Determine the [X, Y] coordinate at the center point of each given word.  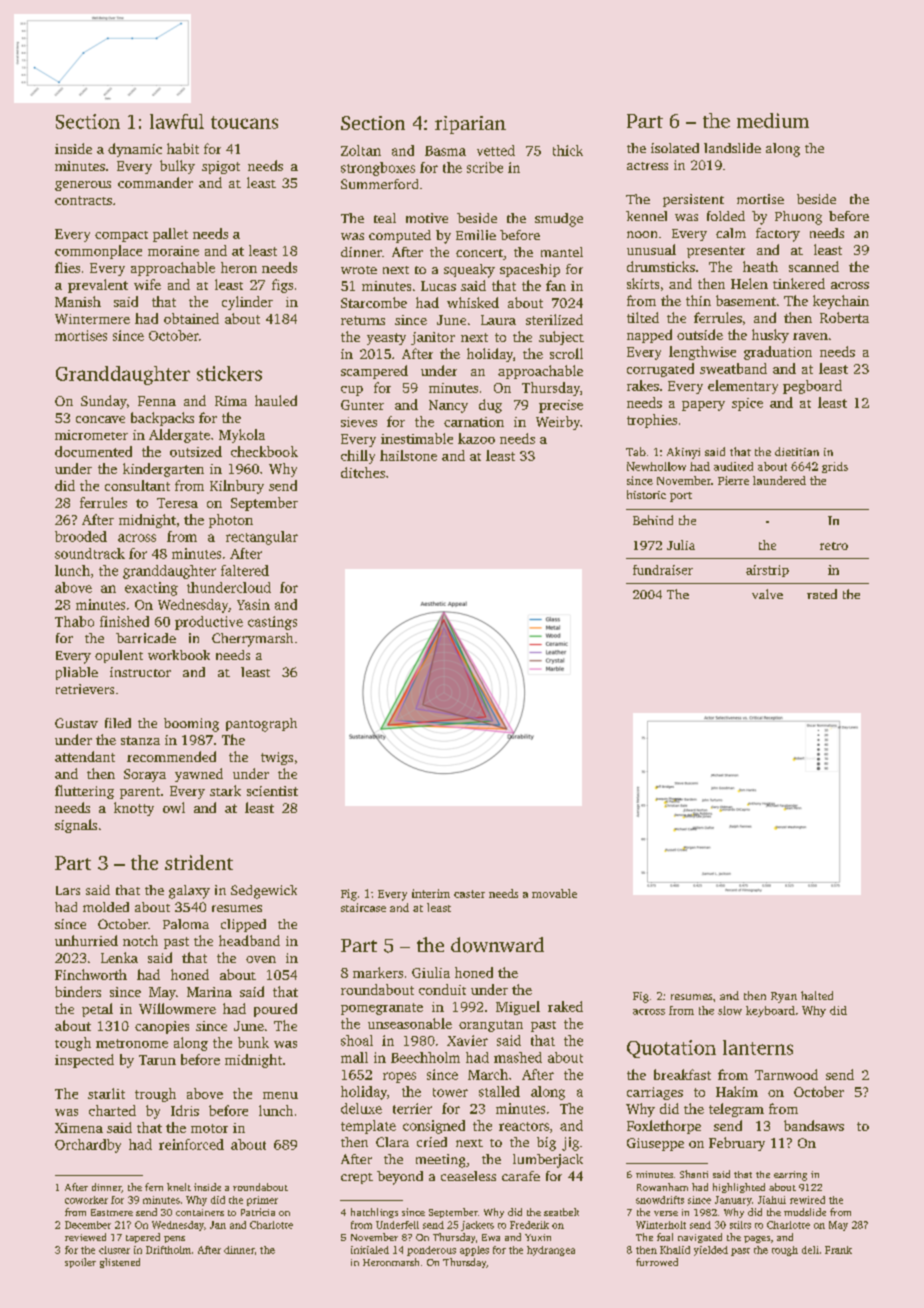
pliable [77, 673]
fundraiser [663, 570]
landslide [732, 148]
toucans [244, 122]
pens [174, 1239]
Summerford [379, 184]
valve [767, 594]
